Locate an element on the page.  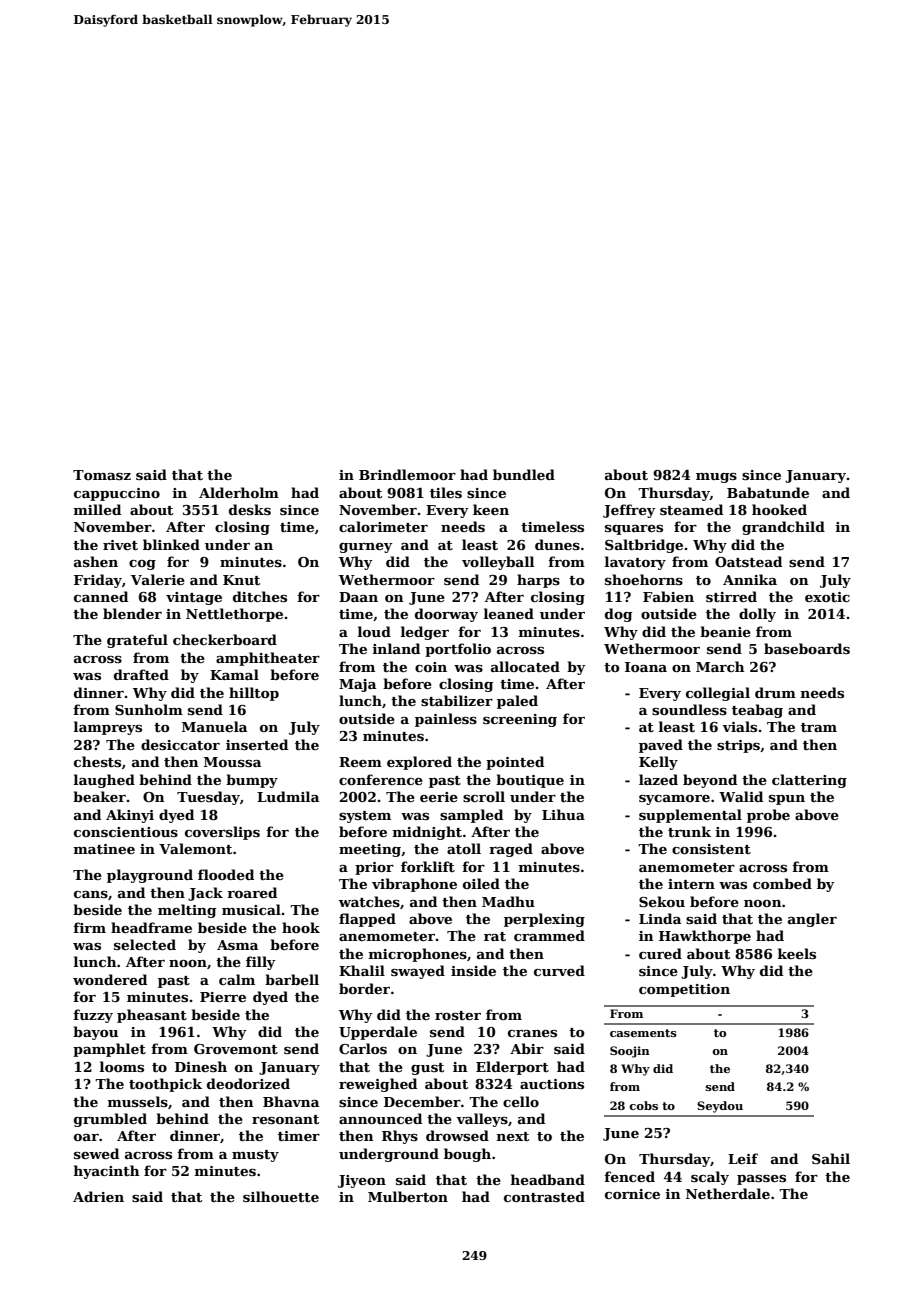
mugs is located at coordinates (716, 478).
